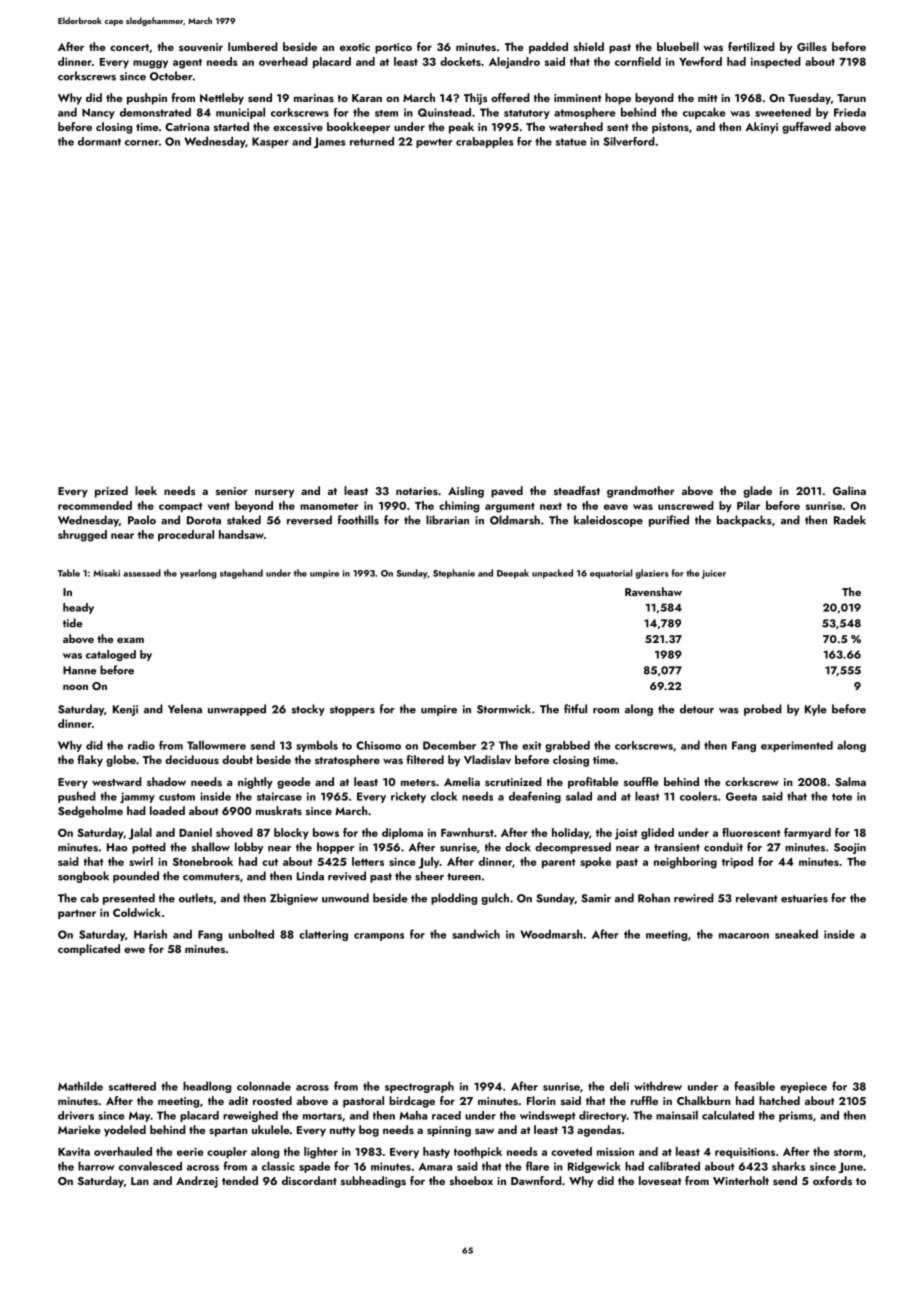 The width and height of the image is (924, 1308). I want to click on scattered, so click(132, 1086).
